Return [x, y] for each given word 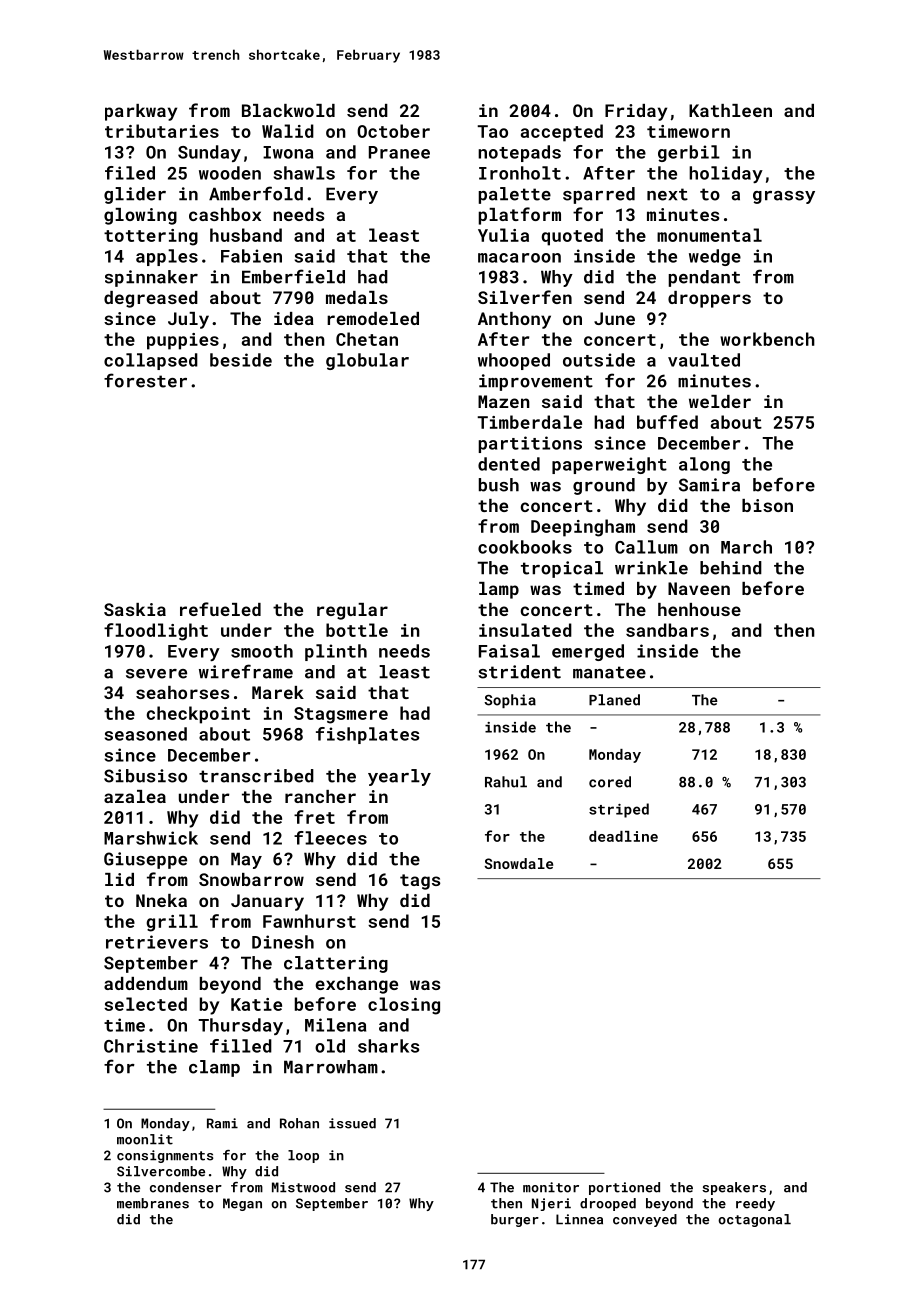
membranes [153, 1203]
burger [515, 1220]
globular [367, 361]
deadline [623, 836]
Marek [278, 692]
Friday [636, 112]
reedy [755, 1204]
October [393, 131]
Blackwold [288, 110]
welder [720, 401]
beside [241, 360]
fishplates [367, 735]
